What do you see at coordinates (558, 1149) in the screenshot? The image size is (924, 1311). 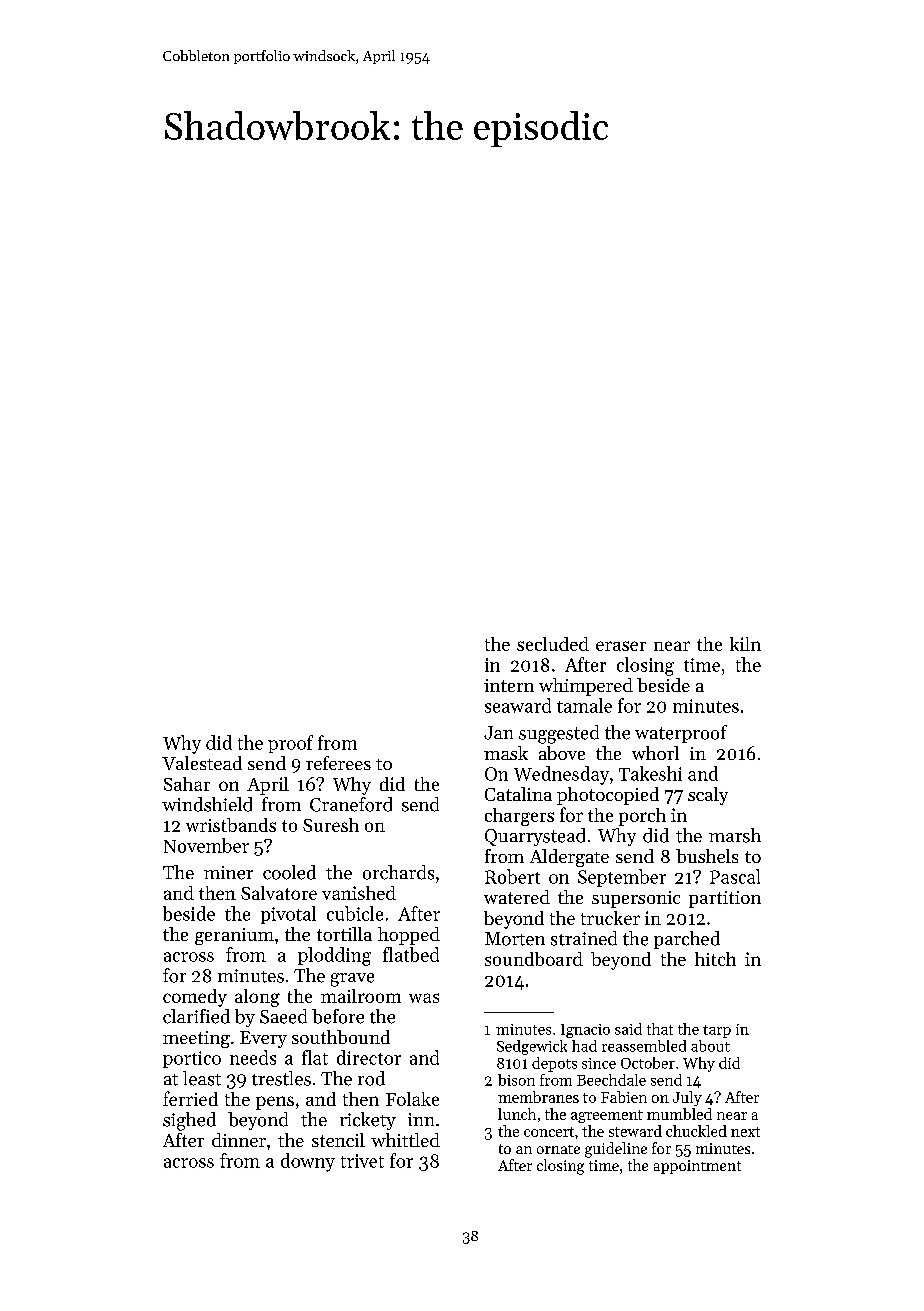 I see `ornate` at bounding box center [558, 1149].
